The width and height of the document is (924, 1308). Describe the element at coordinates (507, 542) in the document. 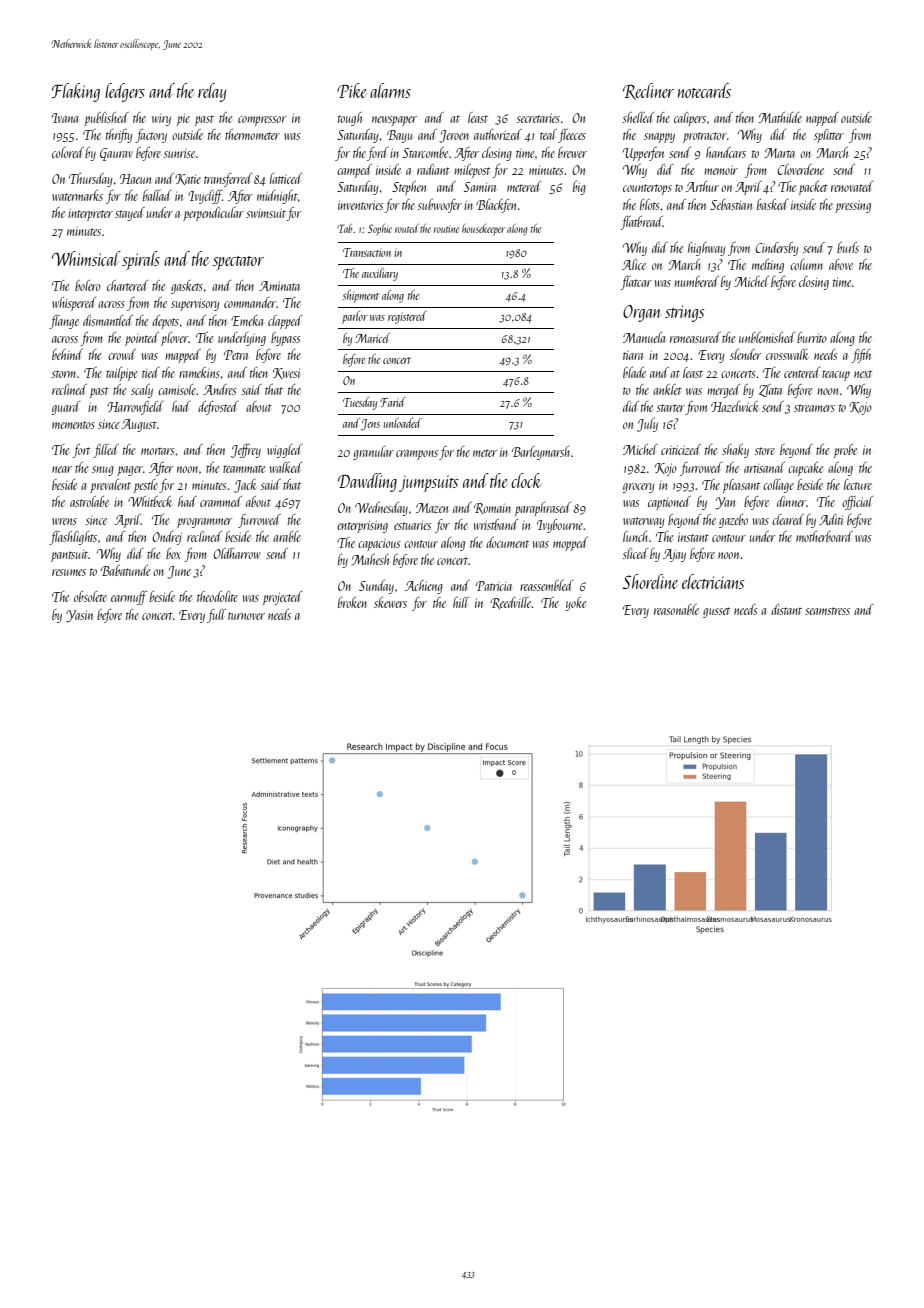

I see `document` at that location.
